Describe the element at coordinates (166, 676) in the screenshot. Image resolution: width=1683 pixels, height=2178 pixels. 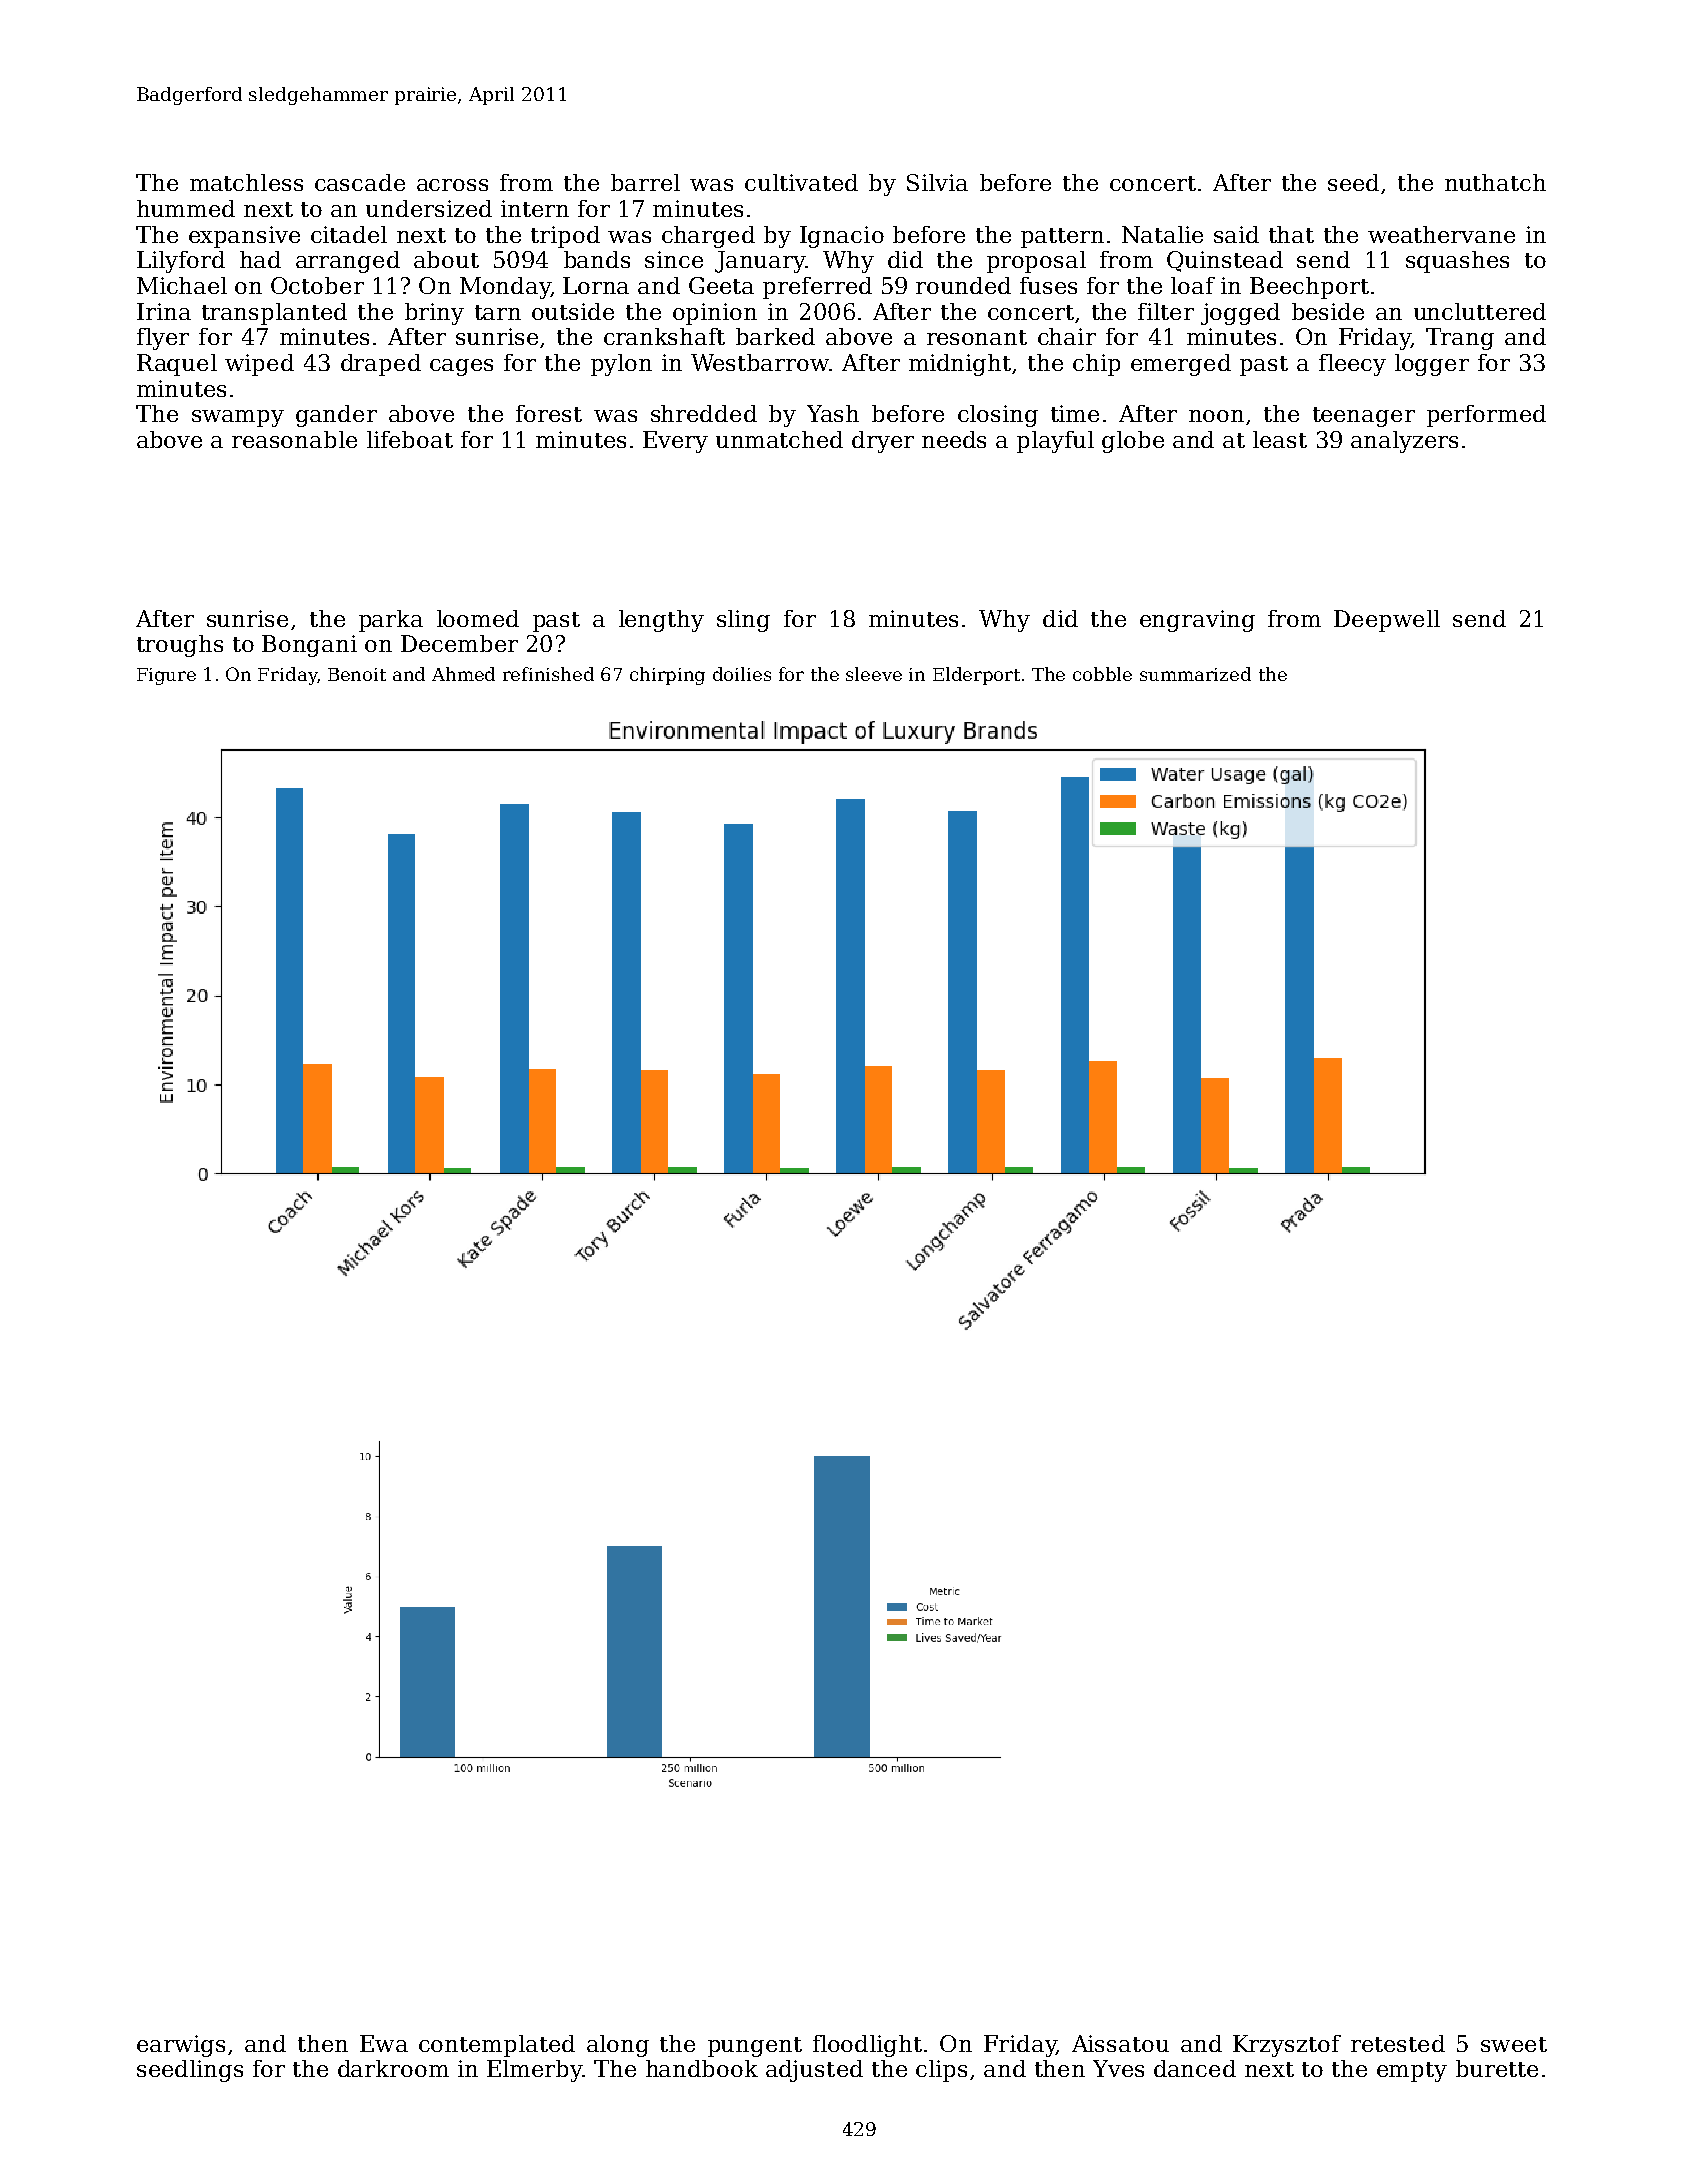
I see `Figure` at that location.
